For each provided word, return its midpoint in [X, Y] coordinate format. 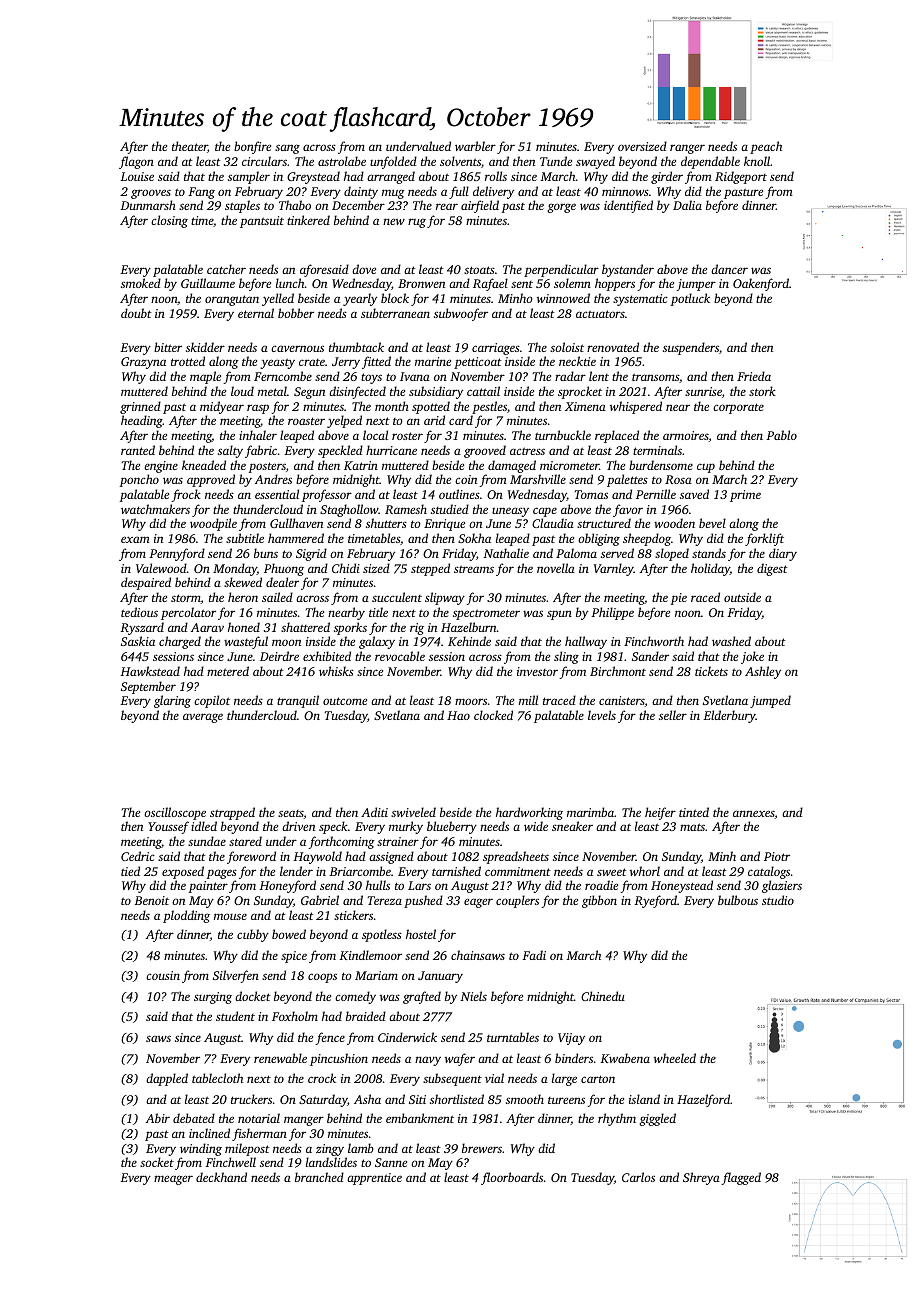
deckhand [221, 1177]
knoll [757, 161]
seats [291, 813]
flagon [136, 162]
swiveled [413, 812]
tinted [694, 812]
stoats [479, 270]
